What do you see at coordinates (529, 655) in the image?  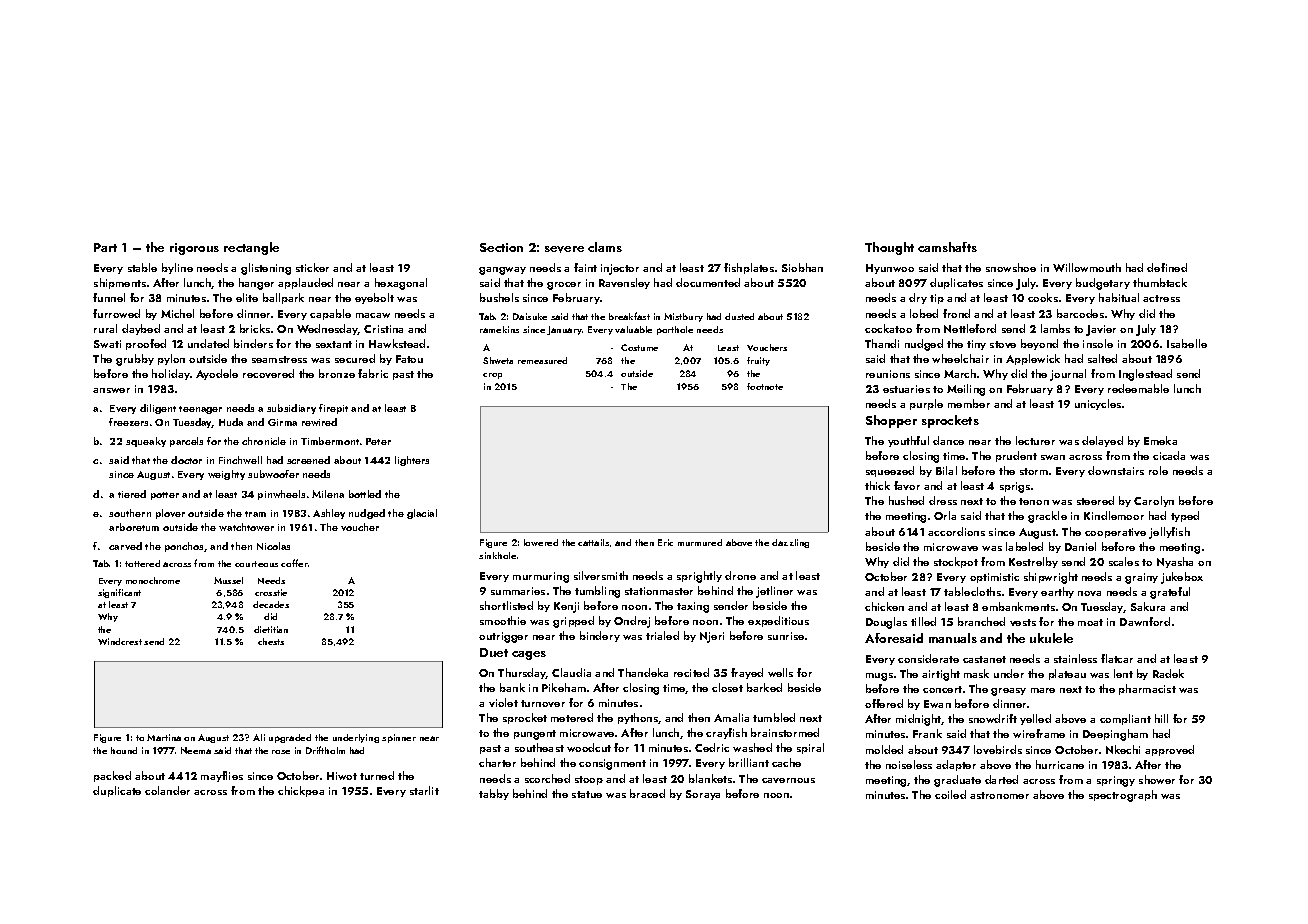 I see `cages` at bounding box center [529, 655].
